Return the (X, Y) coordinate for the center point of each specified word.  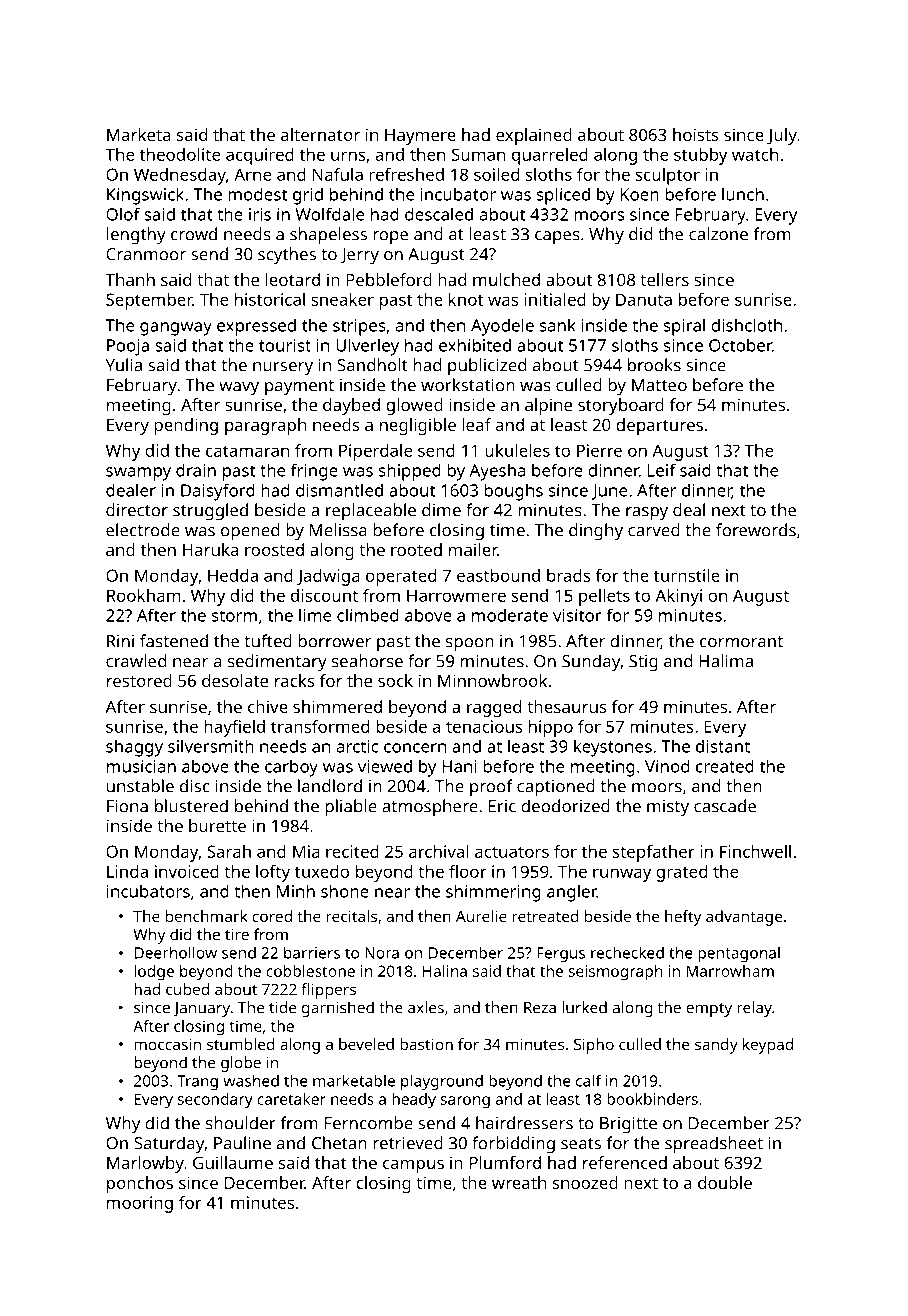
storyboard (621, 406)
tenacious (484, 726)
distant (723, 746)
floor (468, 871)
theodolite (180, 154)
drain (196, 470)
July (782, 136)
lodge (154, 973)
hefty (683, 918)
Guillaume (233, 1162)
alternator (320, 134)
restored (139, 680)
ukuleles (517, 450)
